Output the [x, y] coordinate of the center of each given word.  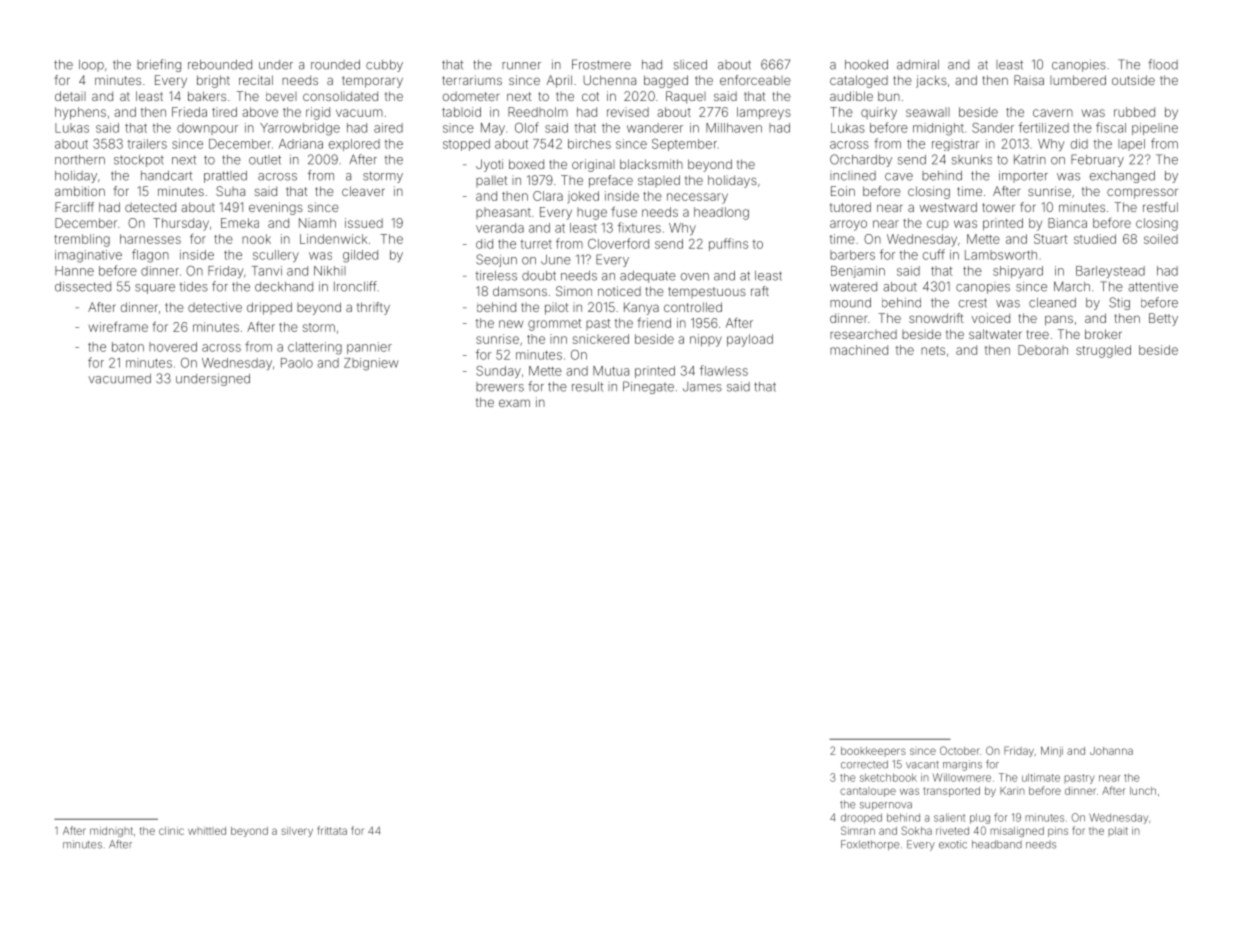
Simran [858, 830]
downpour [207, 129]
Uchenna [609, 80]
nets [933, 350]
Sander [993, 128]
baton [128, 347]
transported [951, 792]
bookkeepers [873, 752]
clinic [171, 831]
